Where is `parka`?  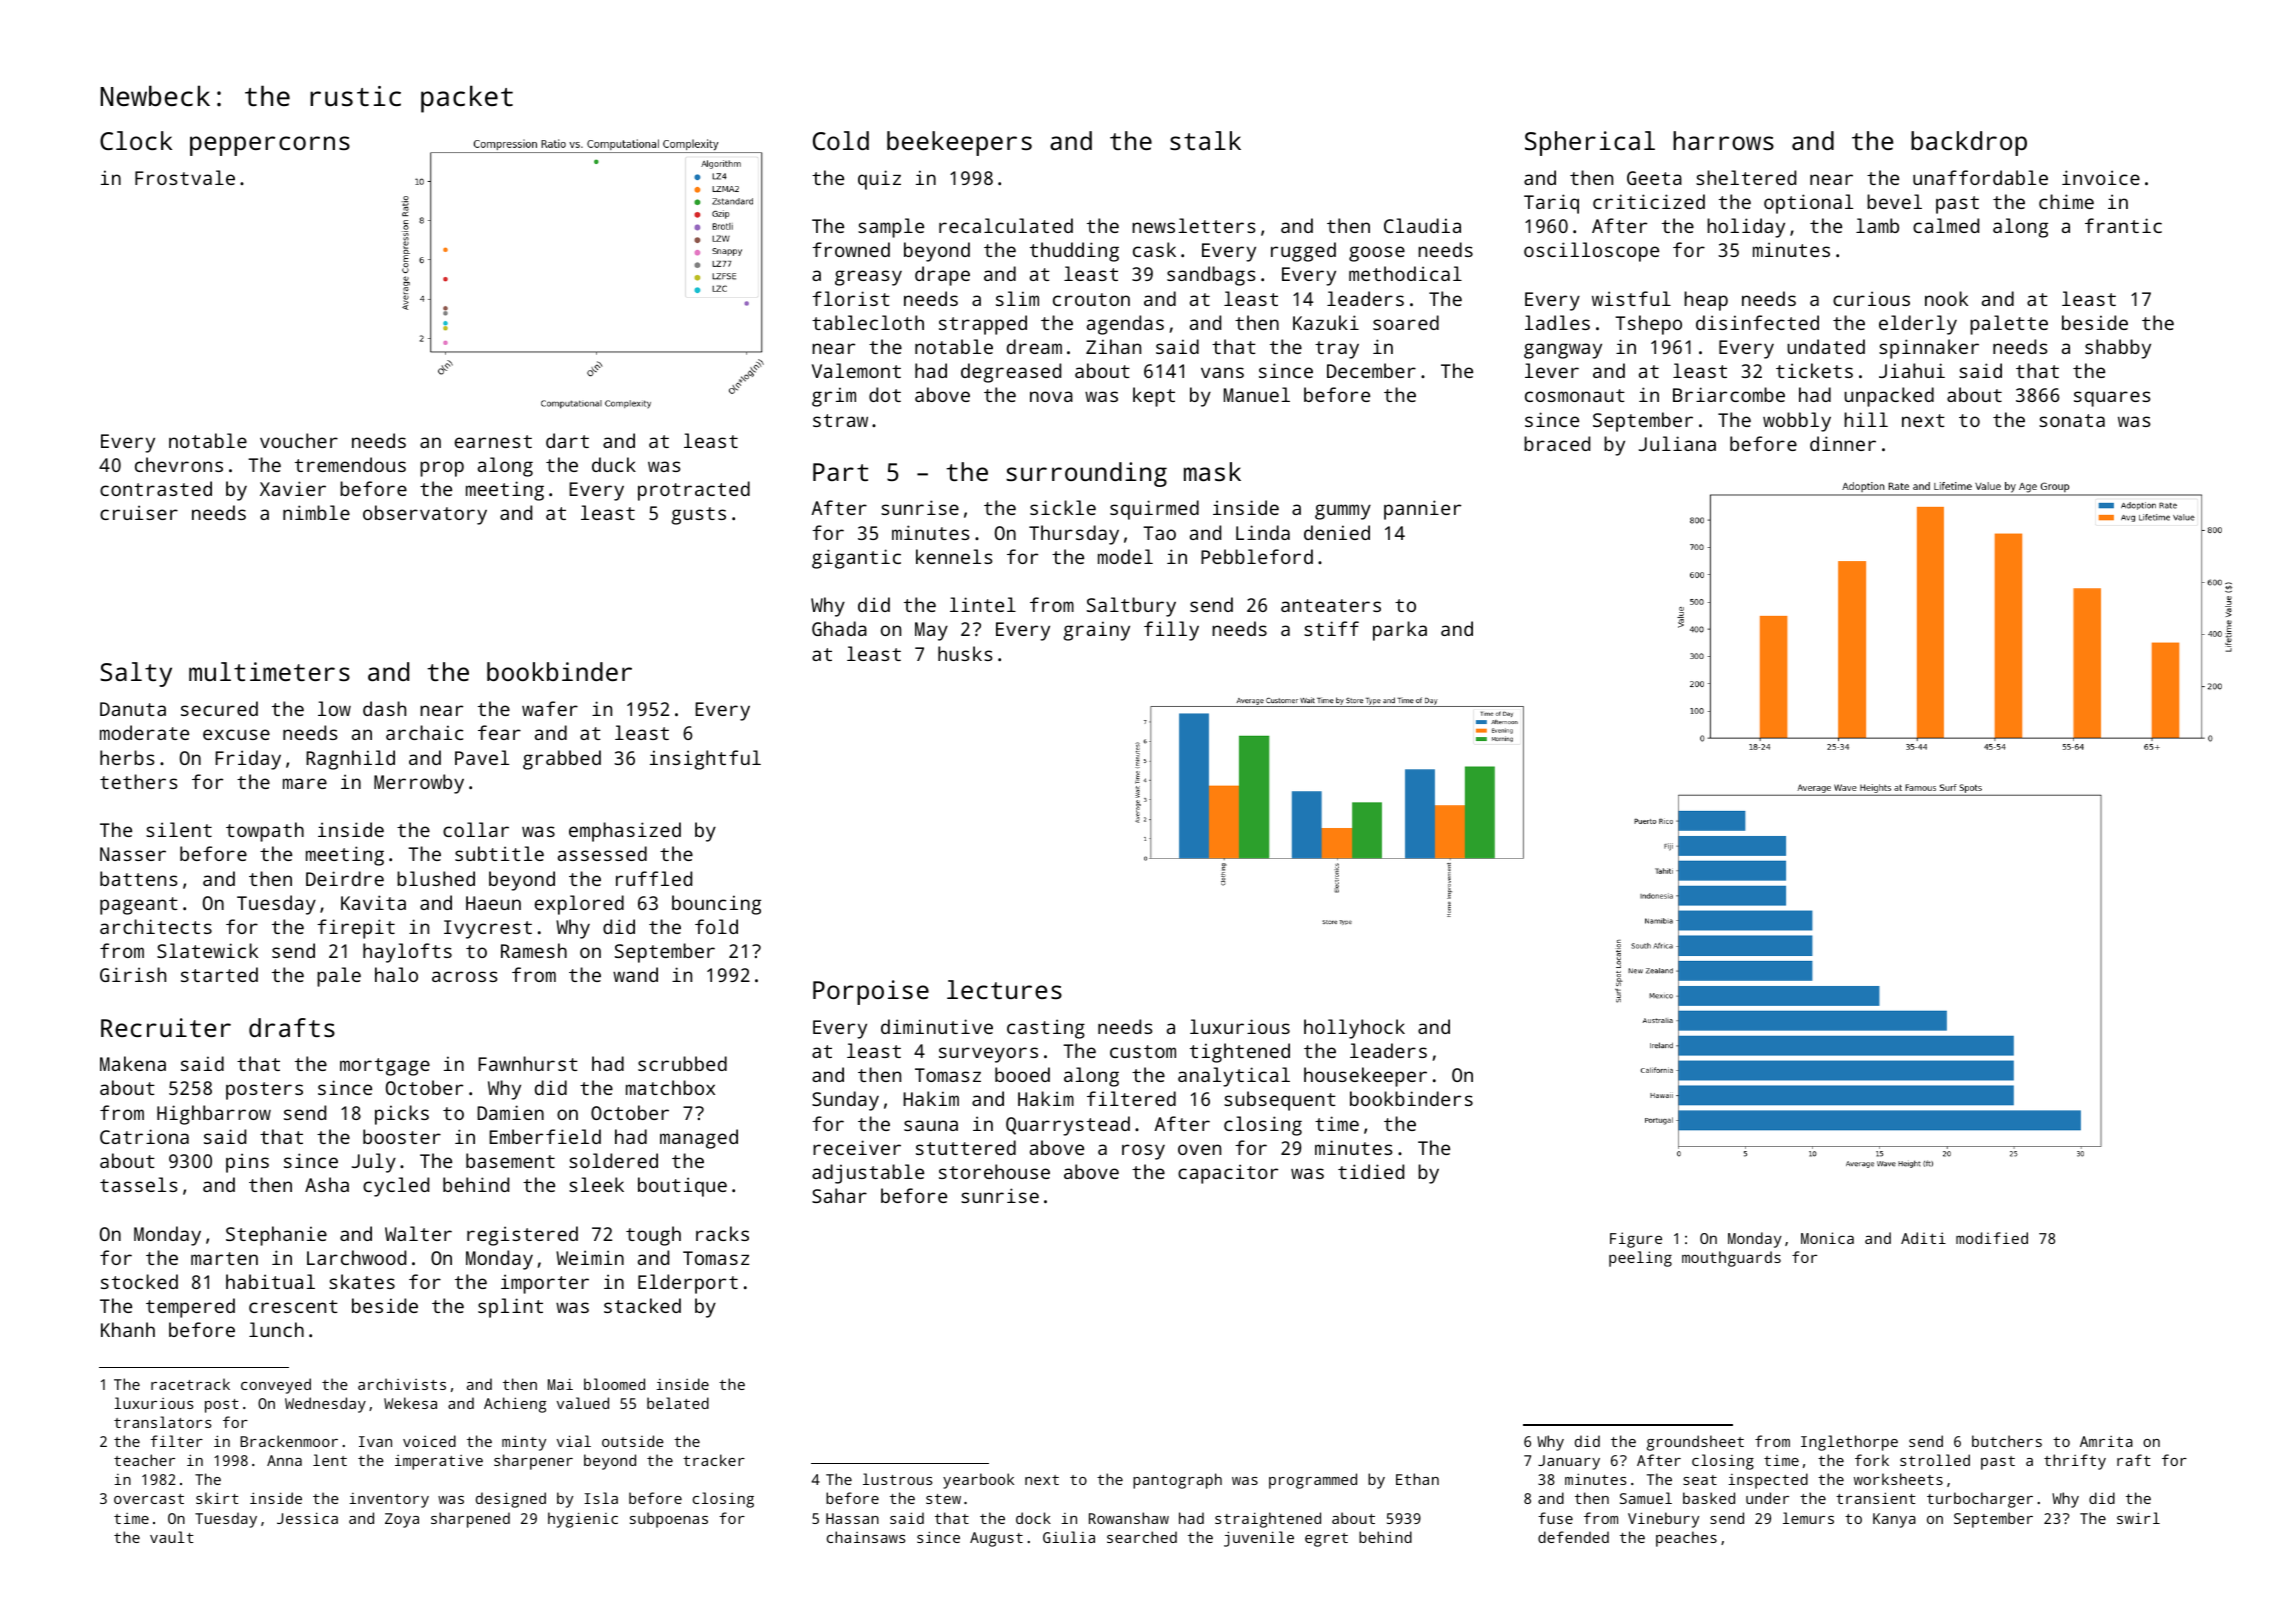
parka is located at coordinates (1400, 631).
